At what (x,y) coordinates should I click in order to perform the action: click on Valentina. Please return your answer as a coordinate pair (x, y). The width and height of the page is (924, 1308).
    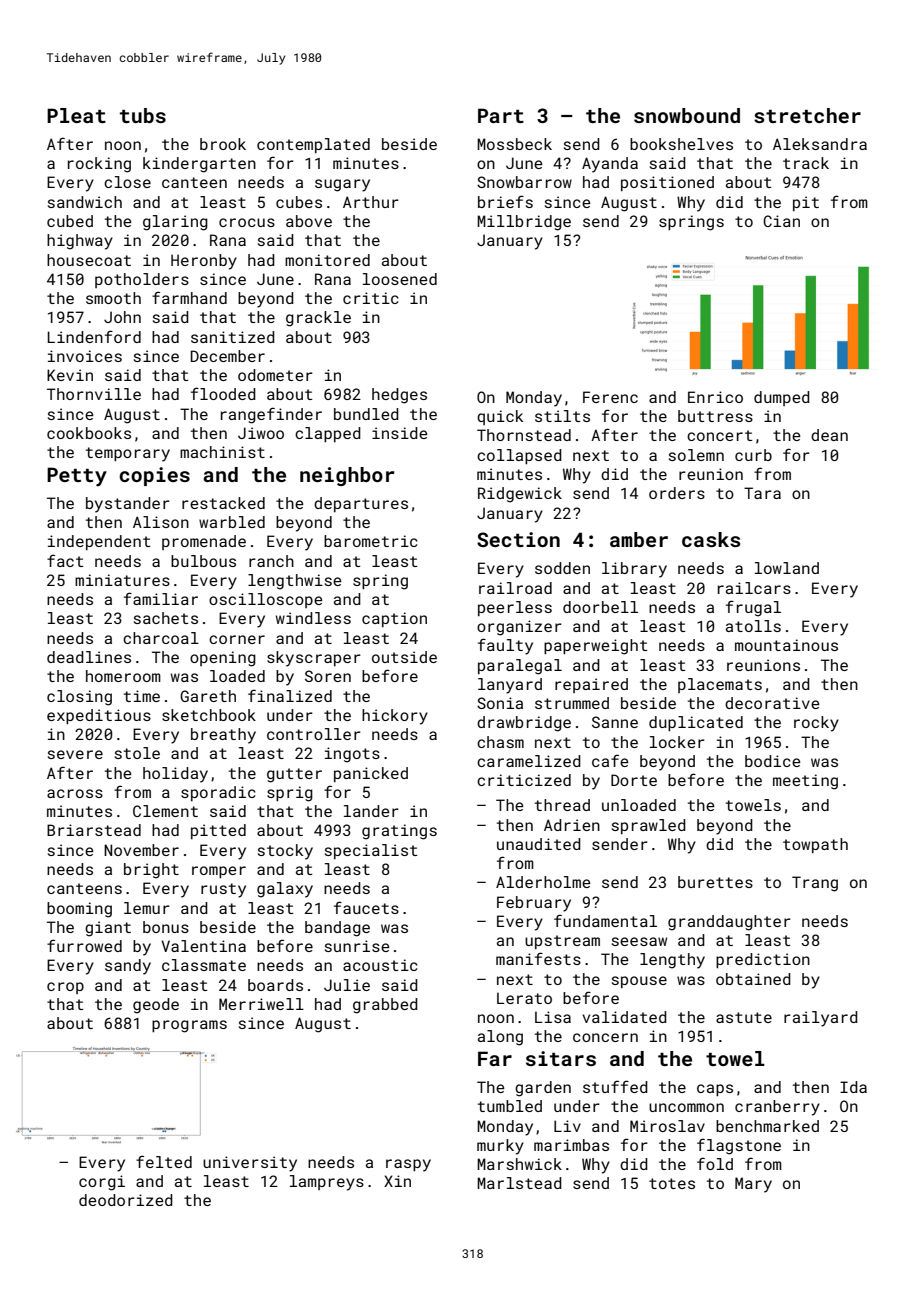
    Looking at the image, I should click on (203, 946).
